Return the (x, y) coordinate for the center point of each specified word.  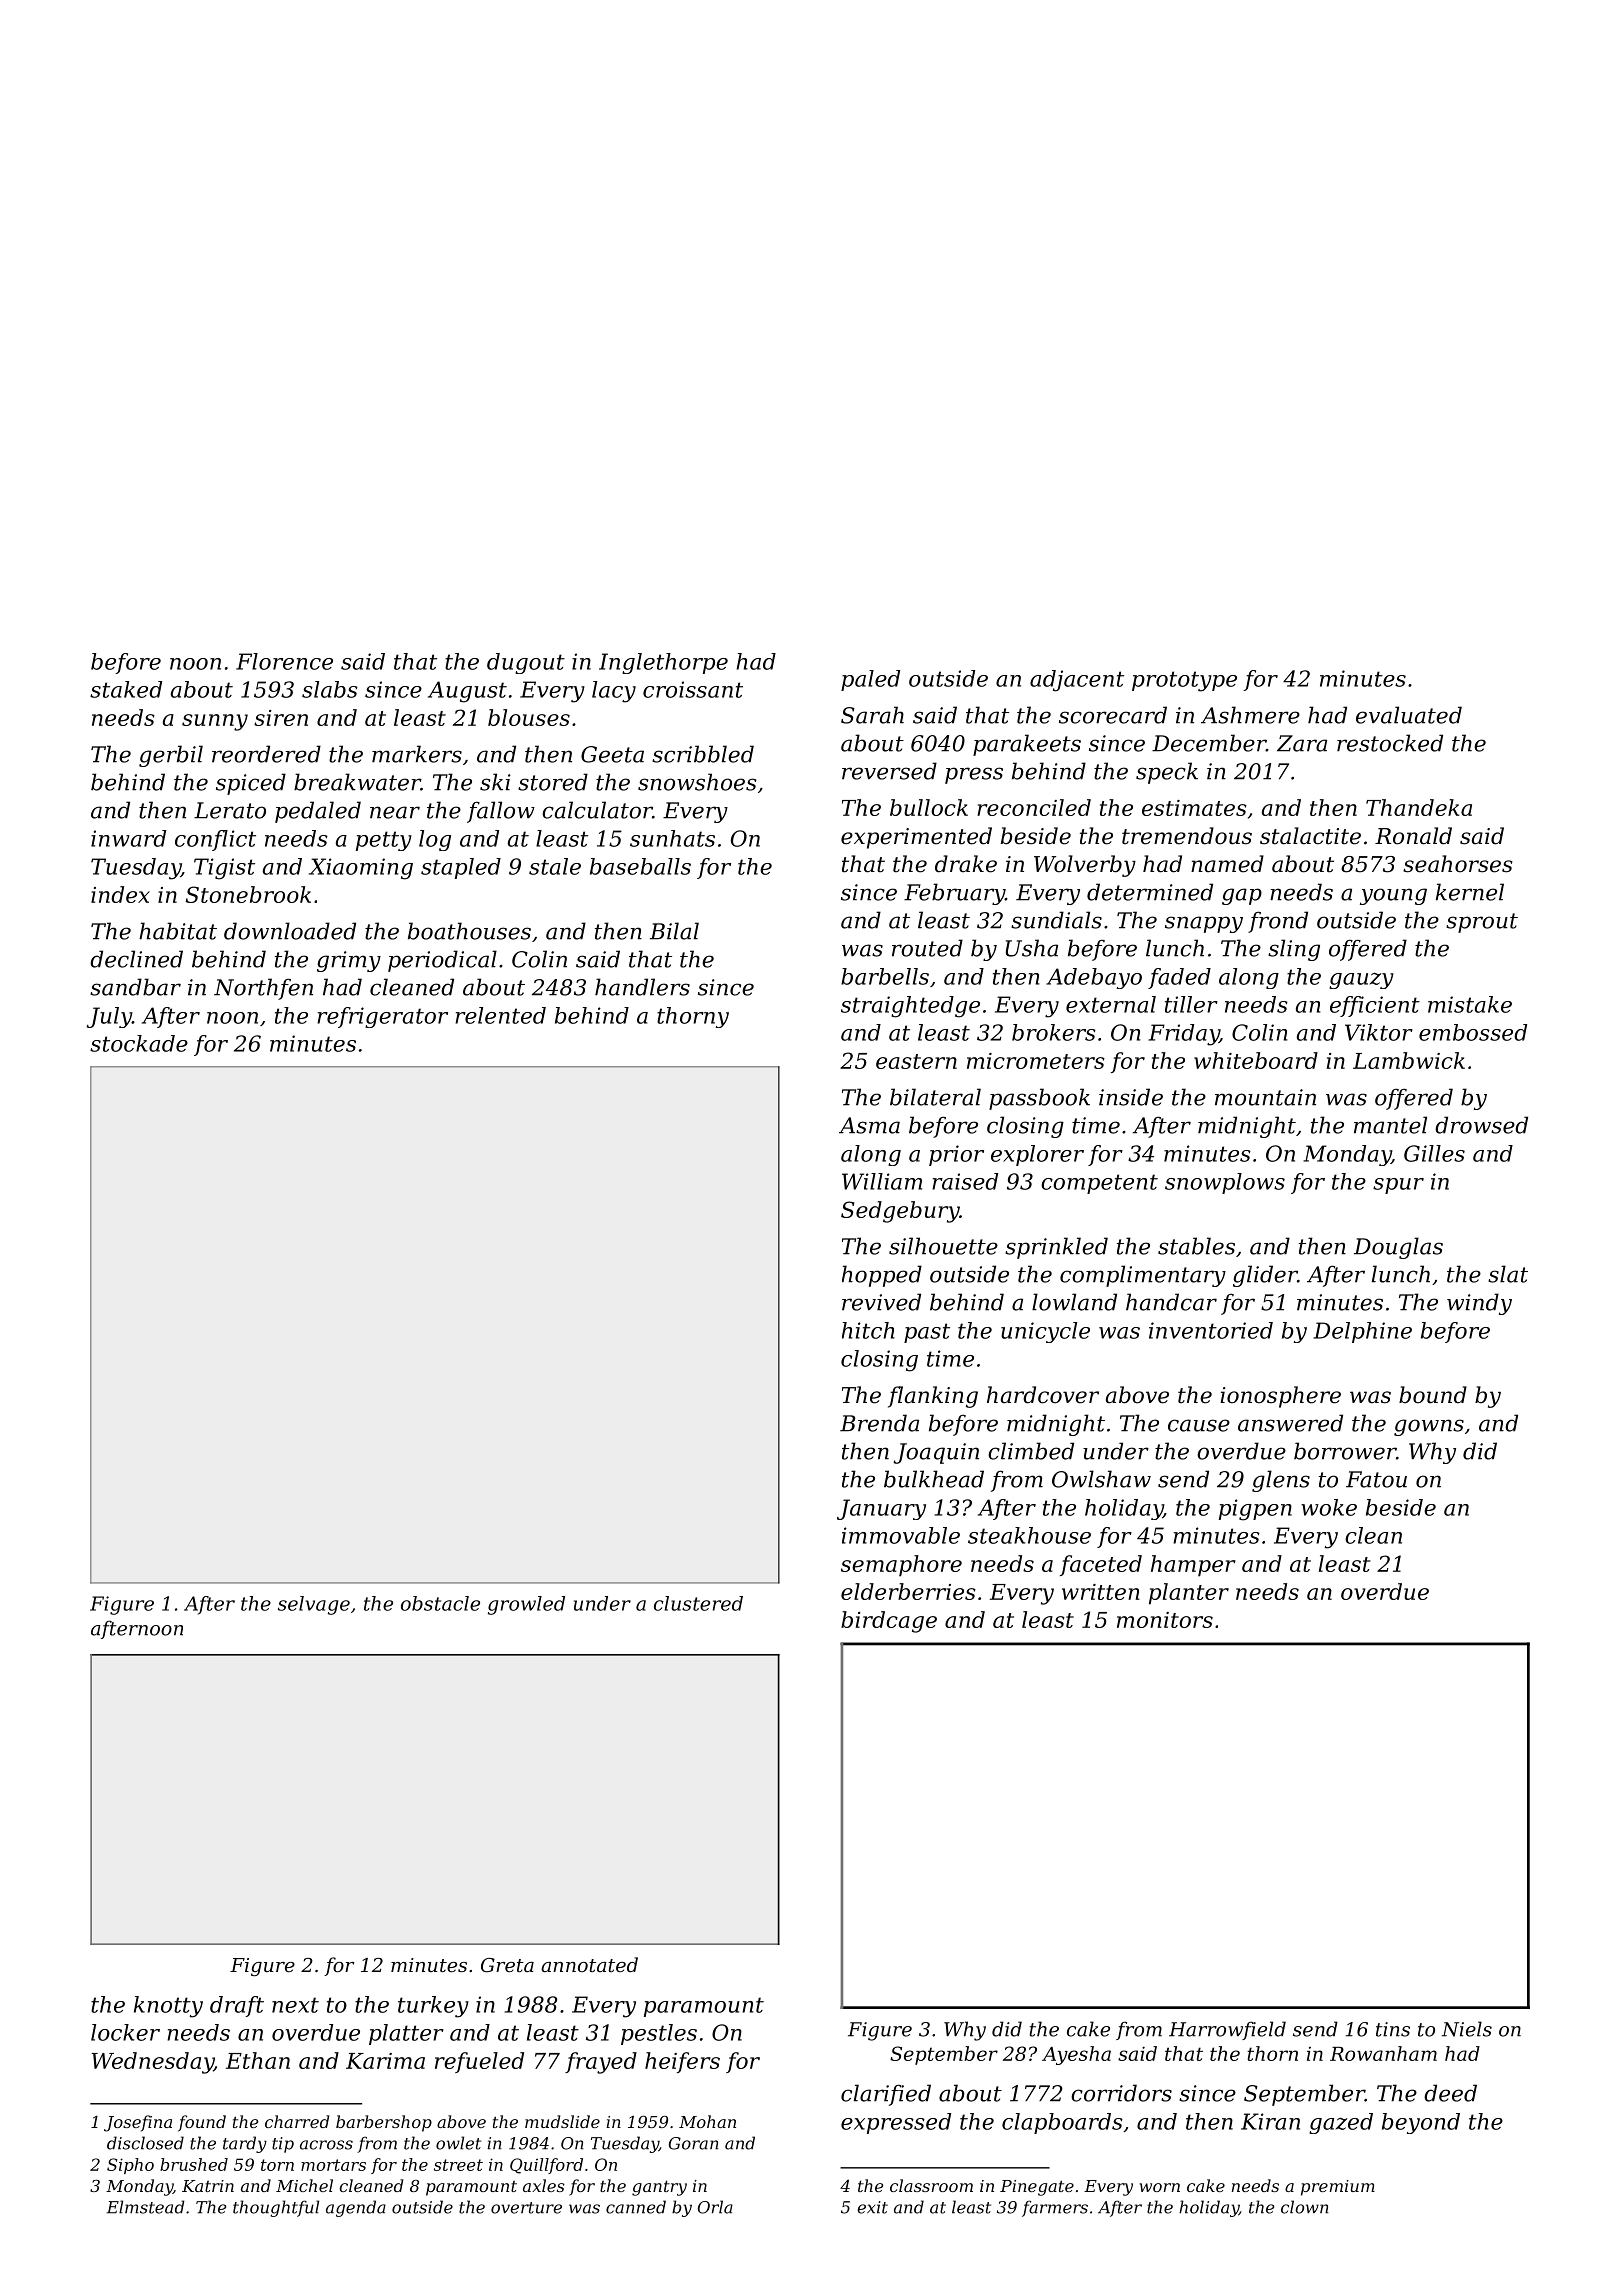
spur (1398, 1186)
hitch (868, 1330)
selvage (314, 1605)
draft (237, 2006)
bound (1433, 1395)
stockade (139, 1043)
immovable (901, 1535)
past (927, 1333)
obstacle (440, 1603)
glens (1281, 1481)
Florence (284, 661)
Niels (1467, 2029)
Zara (1302, 743)
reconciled (1034, 807)
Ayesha (1076, 2055)
